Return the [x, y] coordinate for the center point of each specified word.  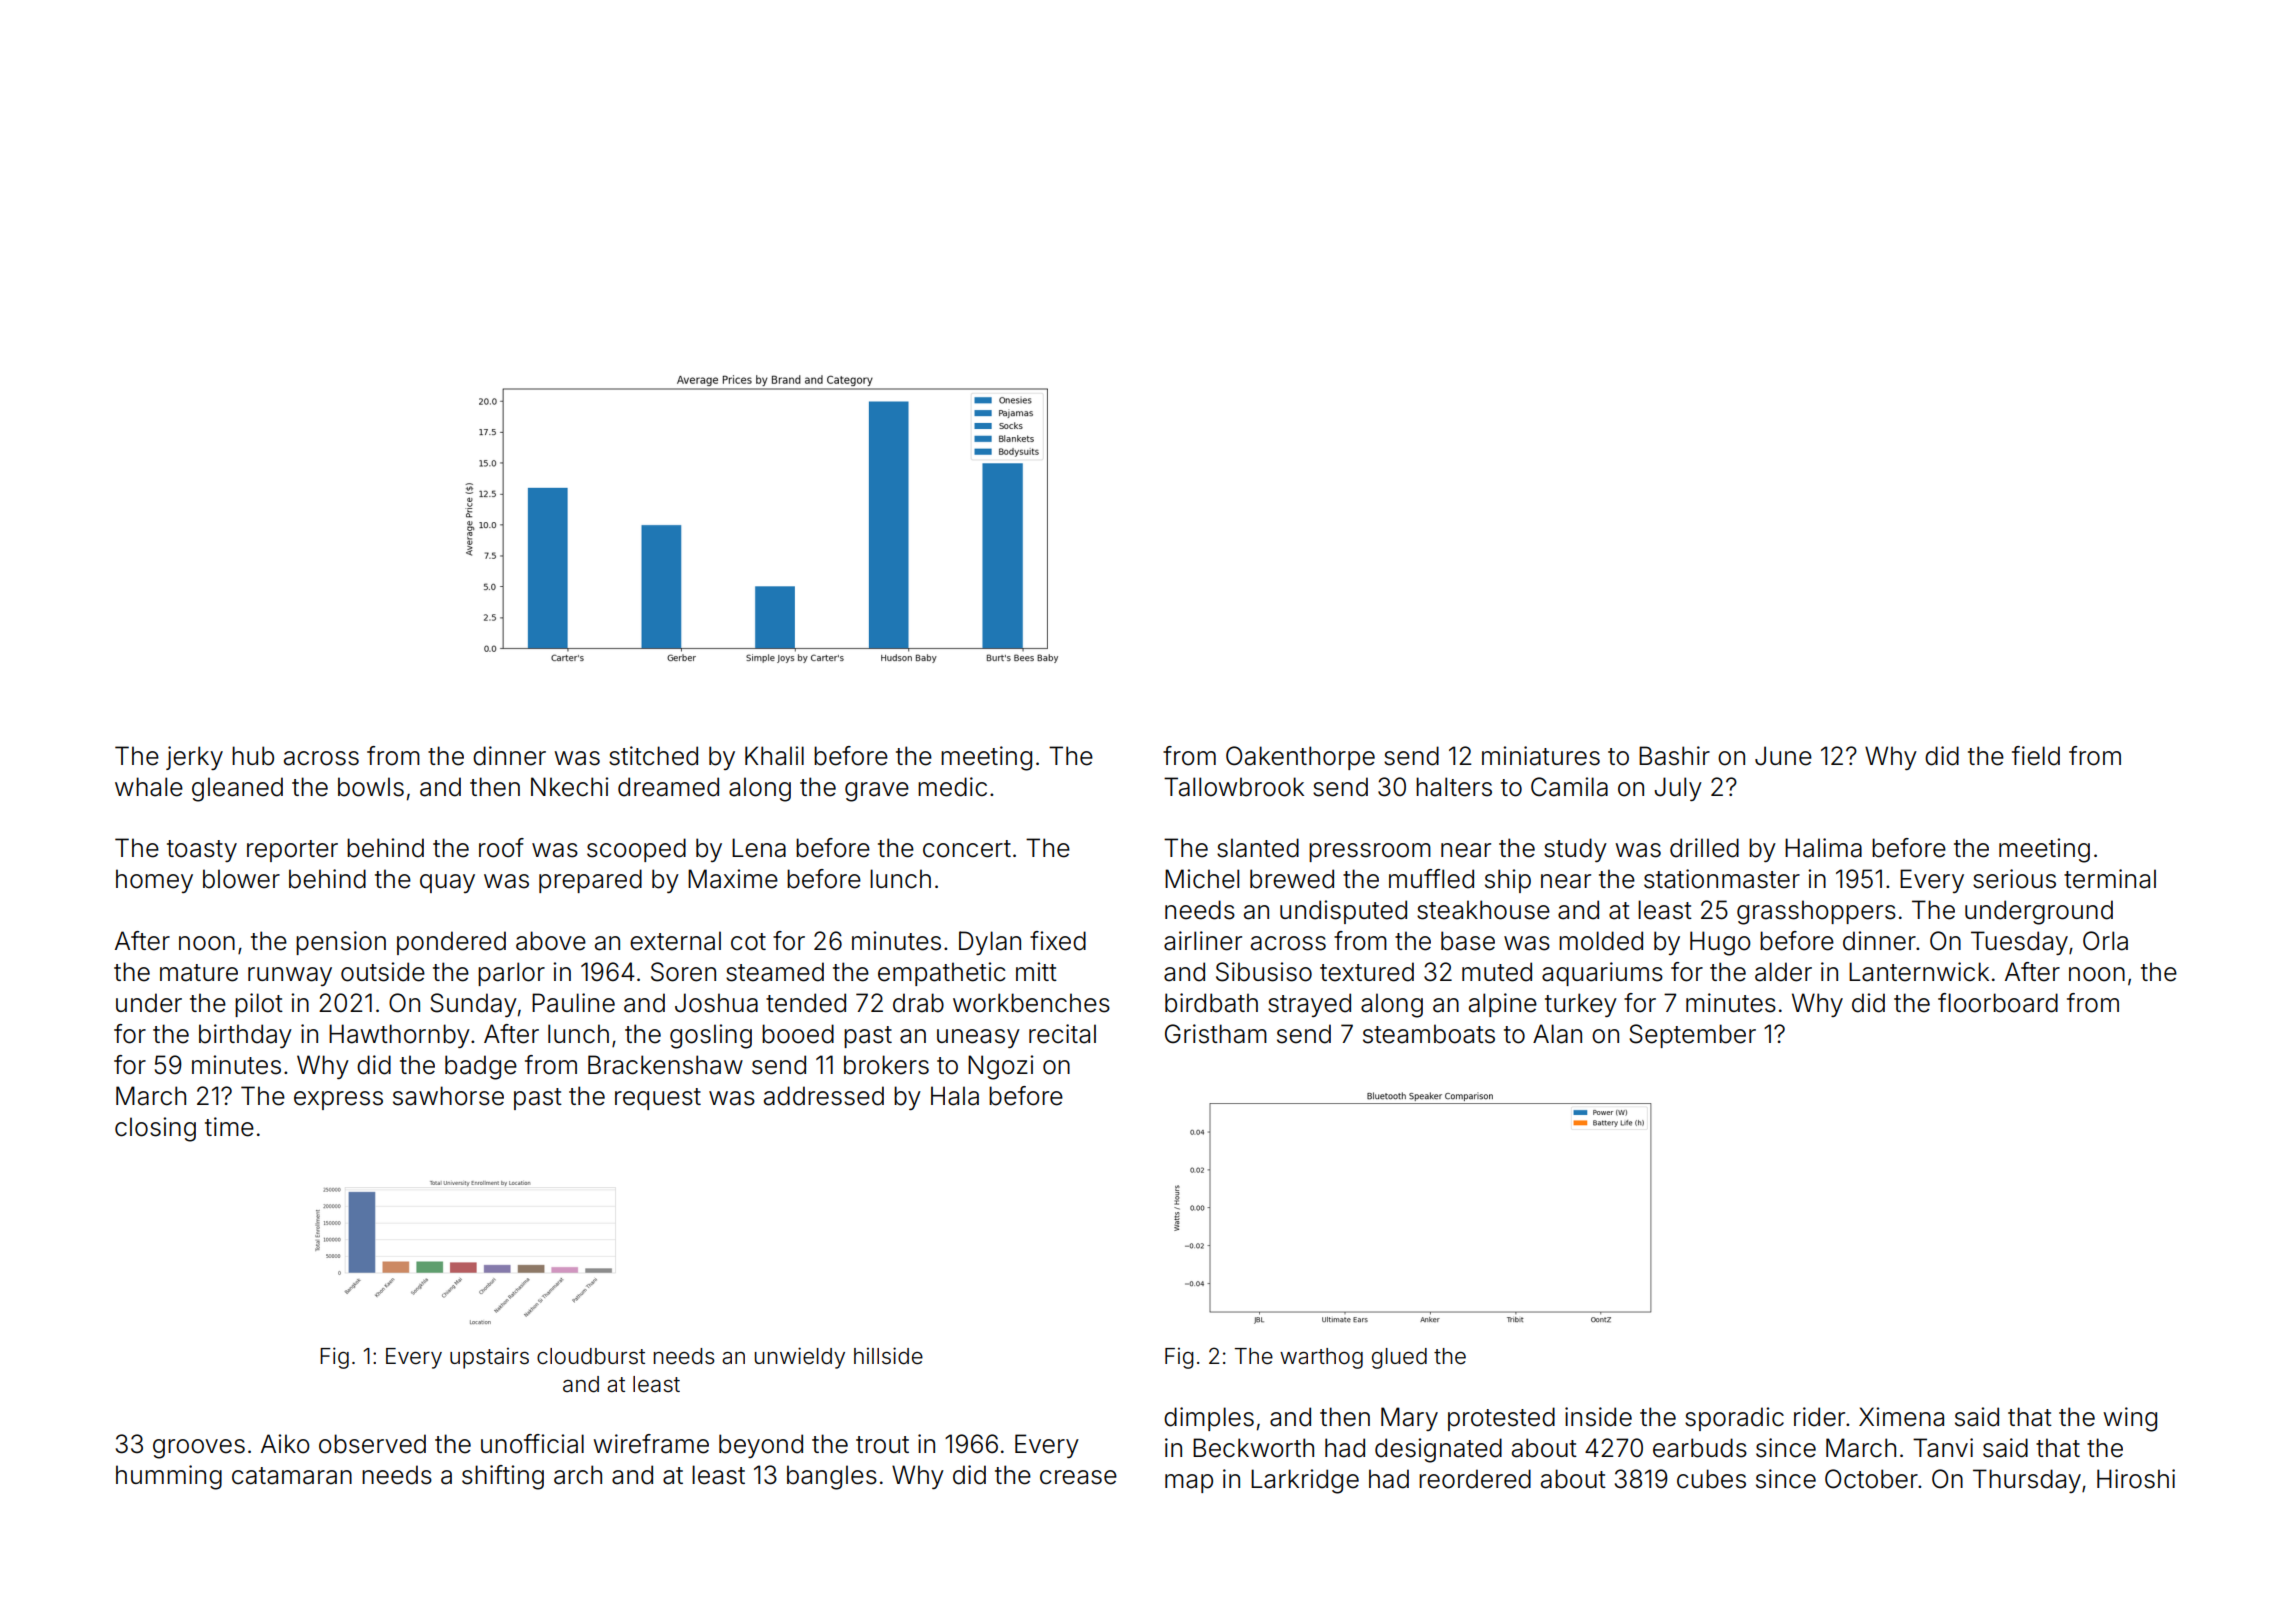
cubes [1711, 1479]
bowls [371, 787]
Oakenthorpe [1300, 758]
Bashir [1674, 756]
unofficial [532, 1444]
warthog [1321, 1358]
